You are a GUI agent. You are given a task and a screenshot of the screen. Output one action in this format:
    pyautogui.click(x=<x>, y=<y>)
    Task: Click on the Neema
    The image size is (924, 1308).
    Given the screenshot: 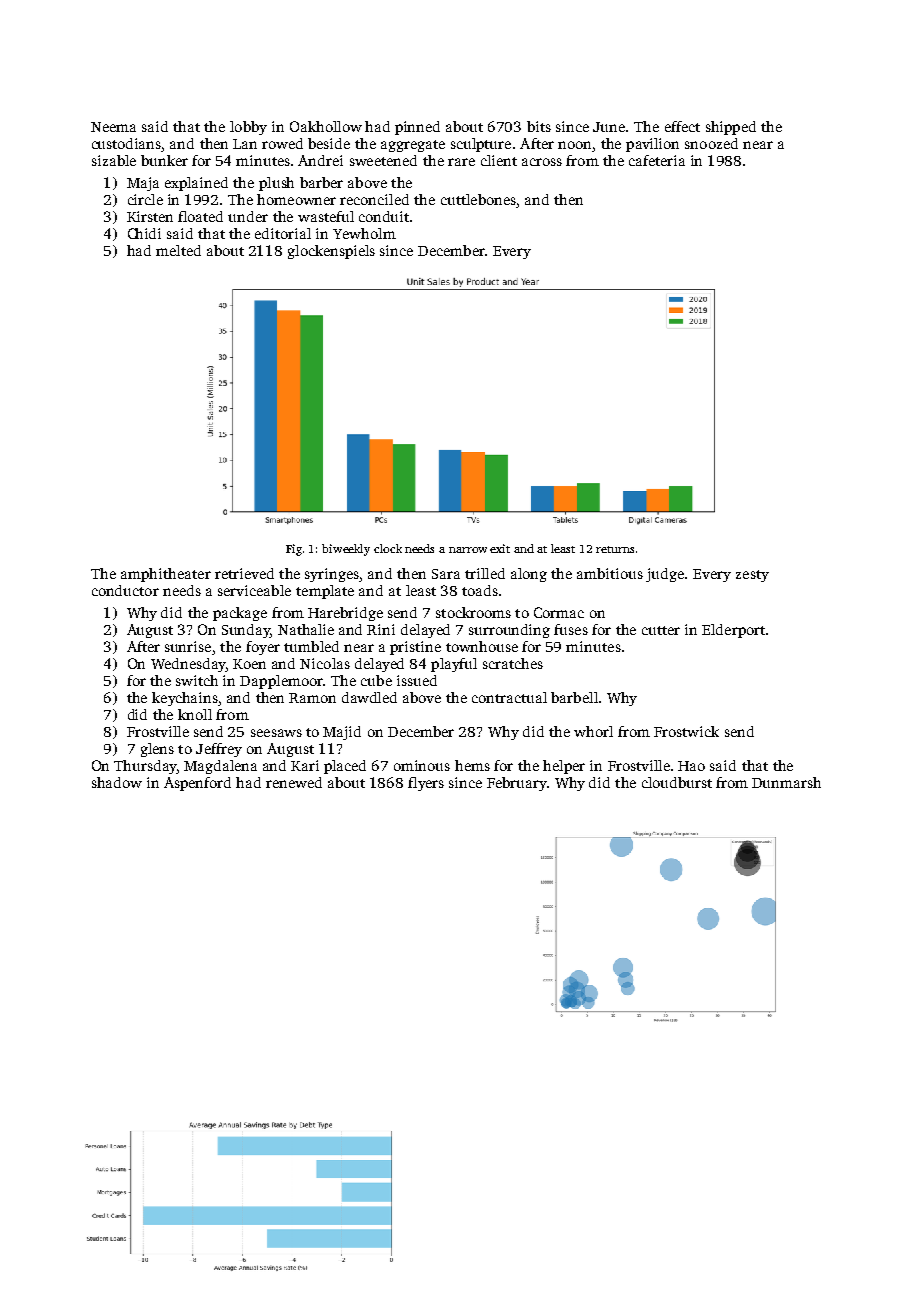 What is the action you would take?
    pyautogui.click(x=113, y=127)
